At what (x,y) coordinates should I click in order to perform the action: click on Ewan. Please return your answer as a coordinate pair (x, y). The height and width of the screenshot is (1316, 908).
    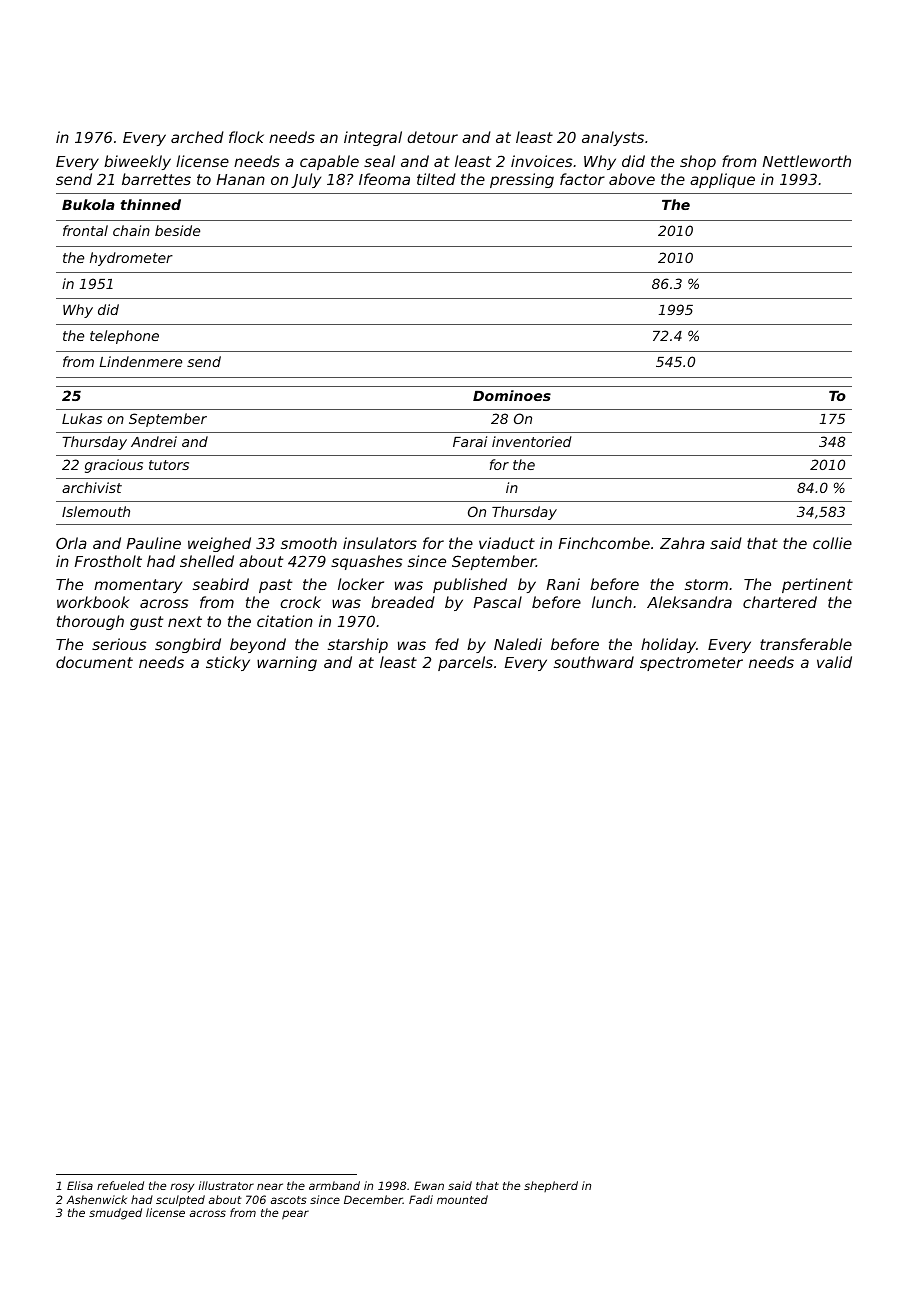
    Looking at the image, I should click on (429, 1185).
